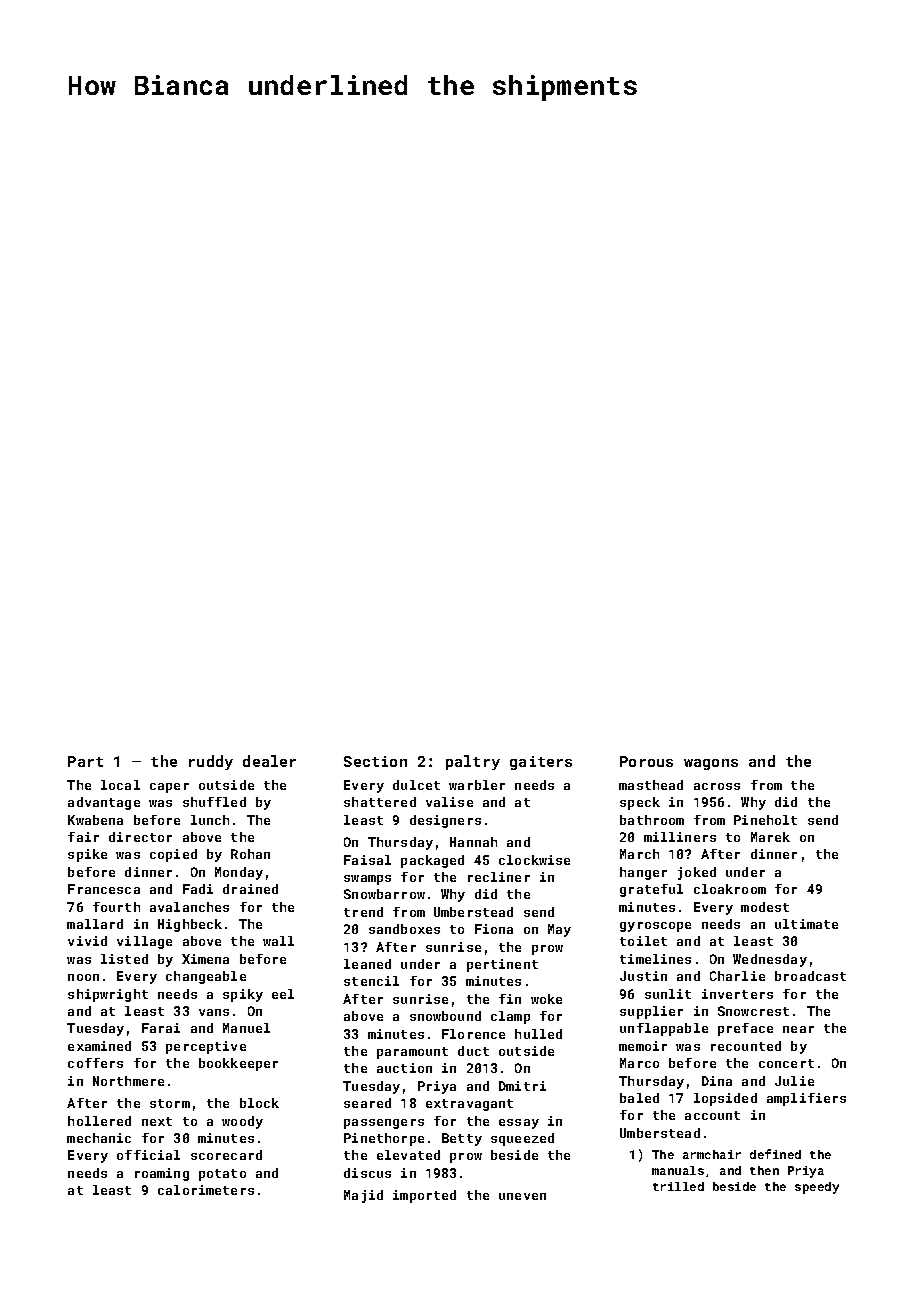 This image has height=1308, width=924. I want to click on wagons, so click(711, 764).
